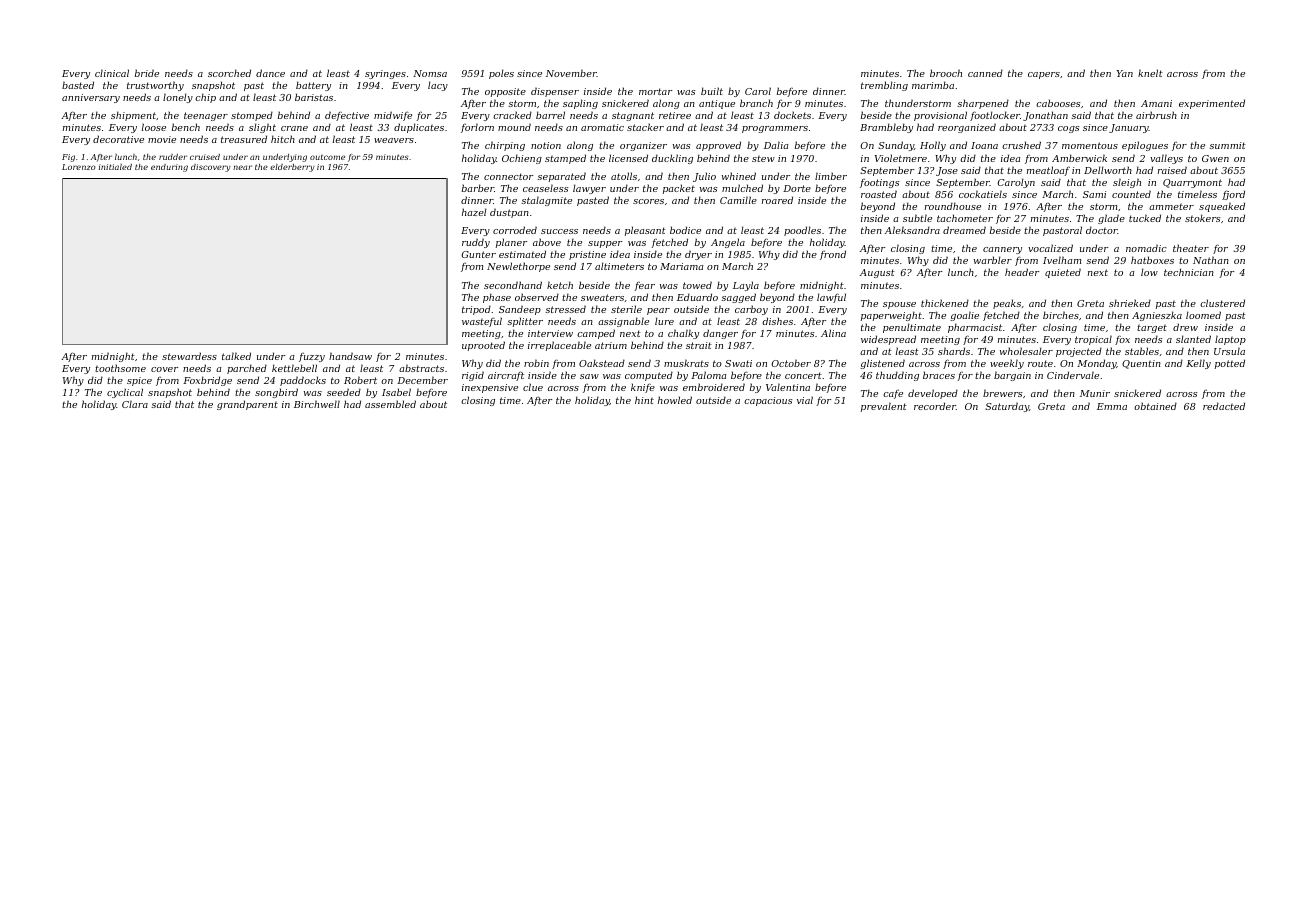 Image resolution: width=1308 pixels, height=924 pixels. Describe the element at coordinates (1150, 73) in the screenshot. I see `knelt` at that location.
